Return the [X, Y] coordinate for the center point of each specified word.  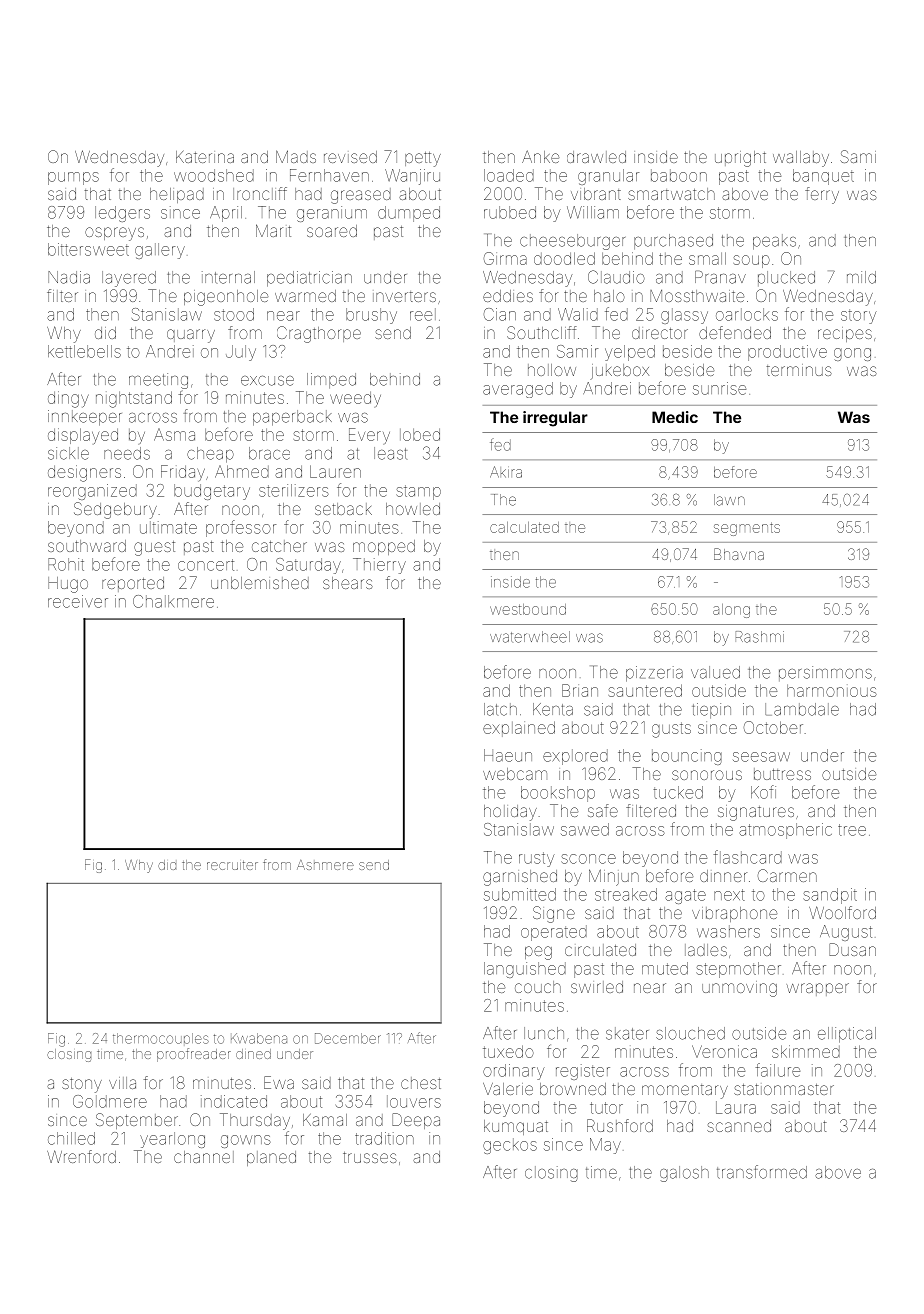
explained [519, 729]
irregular [555, 419]
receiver [78, 601]
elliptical [847, 1035]
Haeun [508, 755]
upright [740, 159]
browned [573, 1089]
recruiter [232, 865]
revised [350, 157]
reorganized [92, 492]
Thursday [255, 1121]
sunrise [719, 388]
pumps [73, 178]
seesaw [761, 757]
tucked [678, 792]
